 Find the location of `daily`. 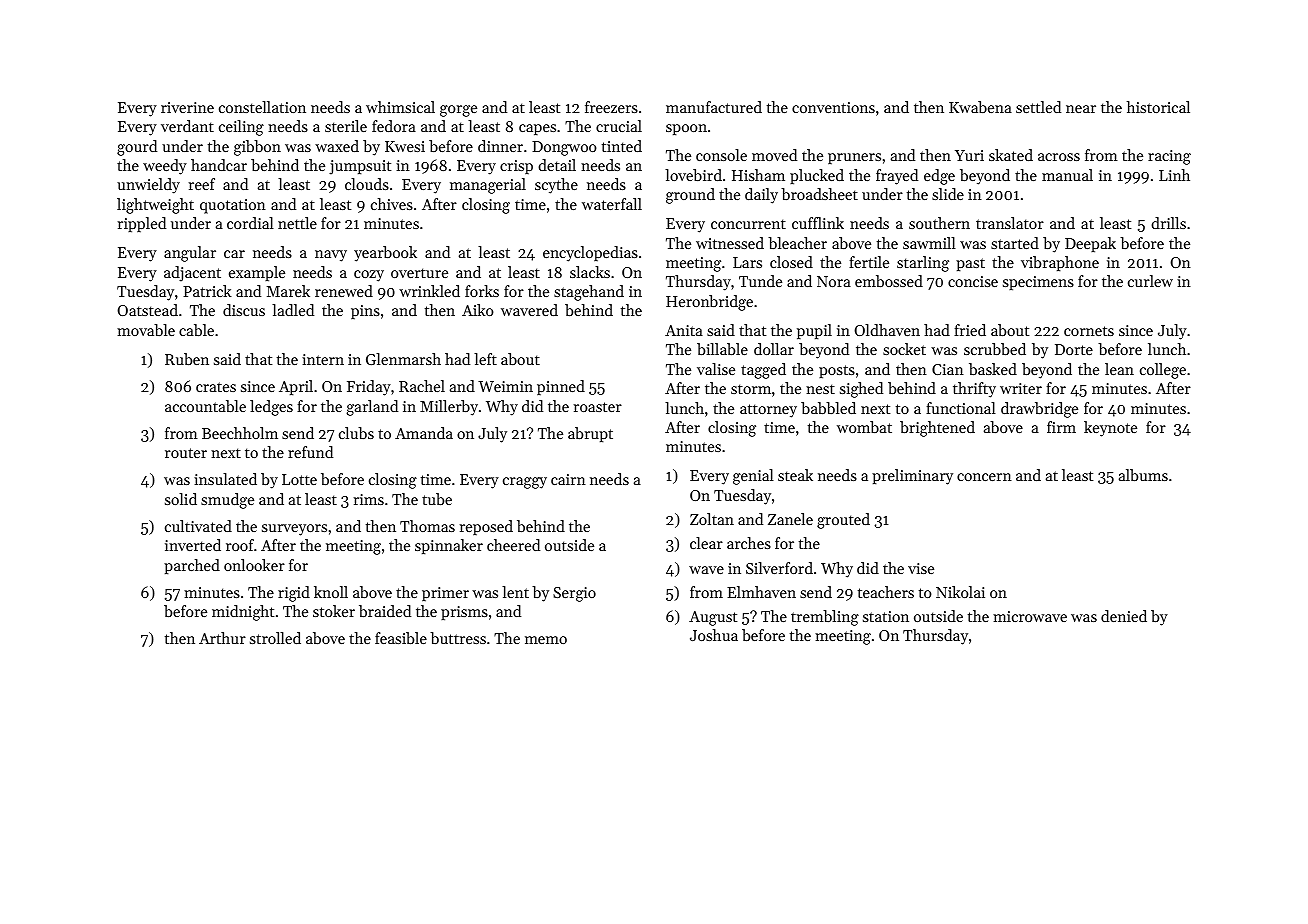

daily is located at coordinates (761, 196).
